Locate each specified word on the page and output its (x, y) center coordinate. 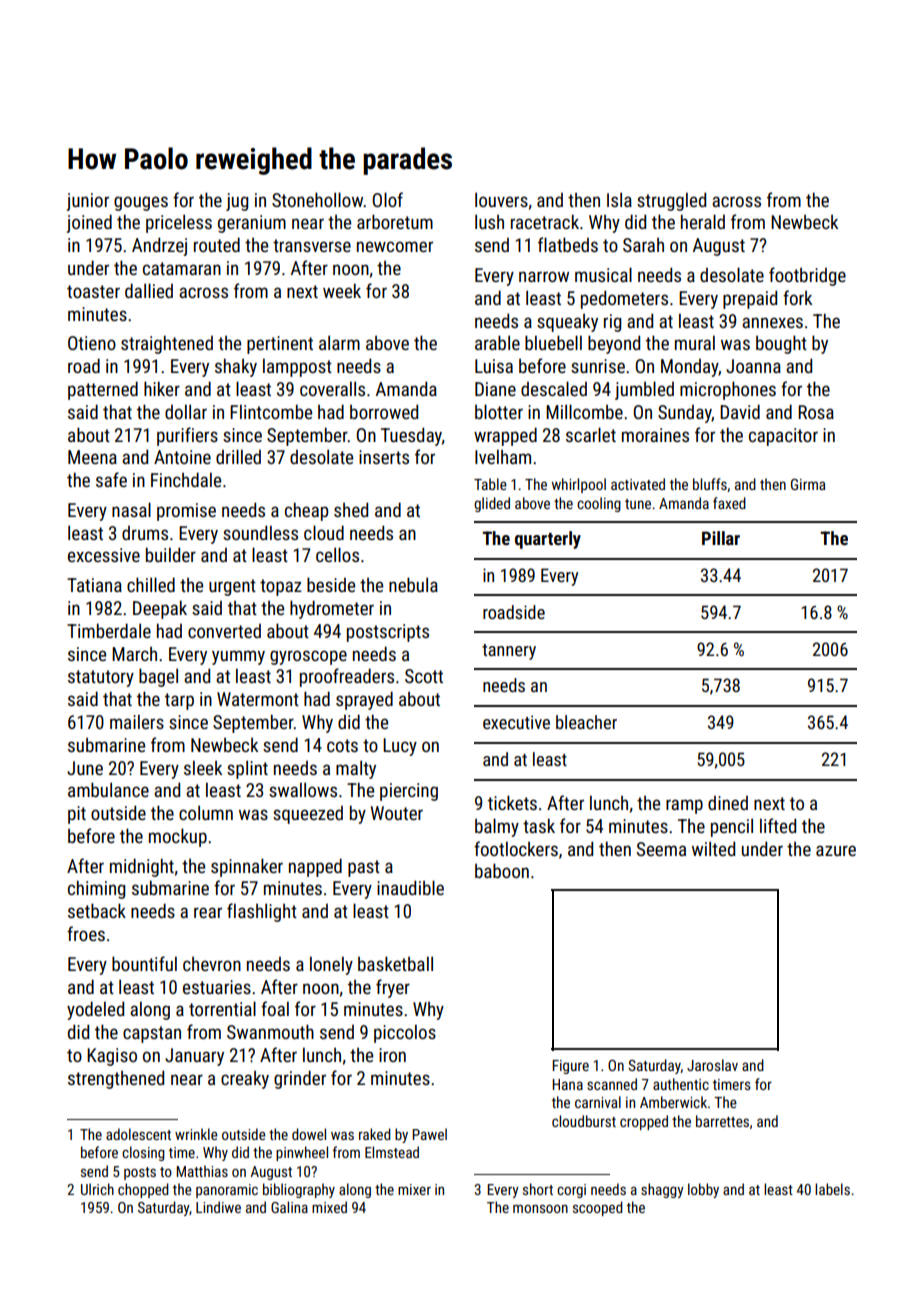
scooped (598, 1208)
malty (356, 769)
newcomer (395, 246)
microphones (728, 390)
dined (728, 803)
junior (88, 202)
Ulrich (97, 1189)
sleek (203, 768)
